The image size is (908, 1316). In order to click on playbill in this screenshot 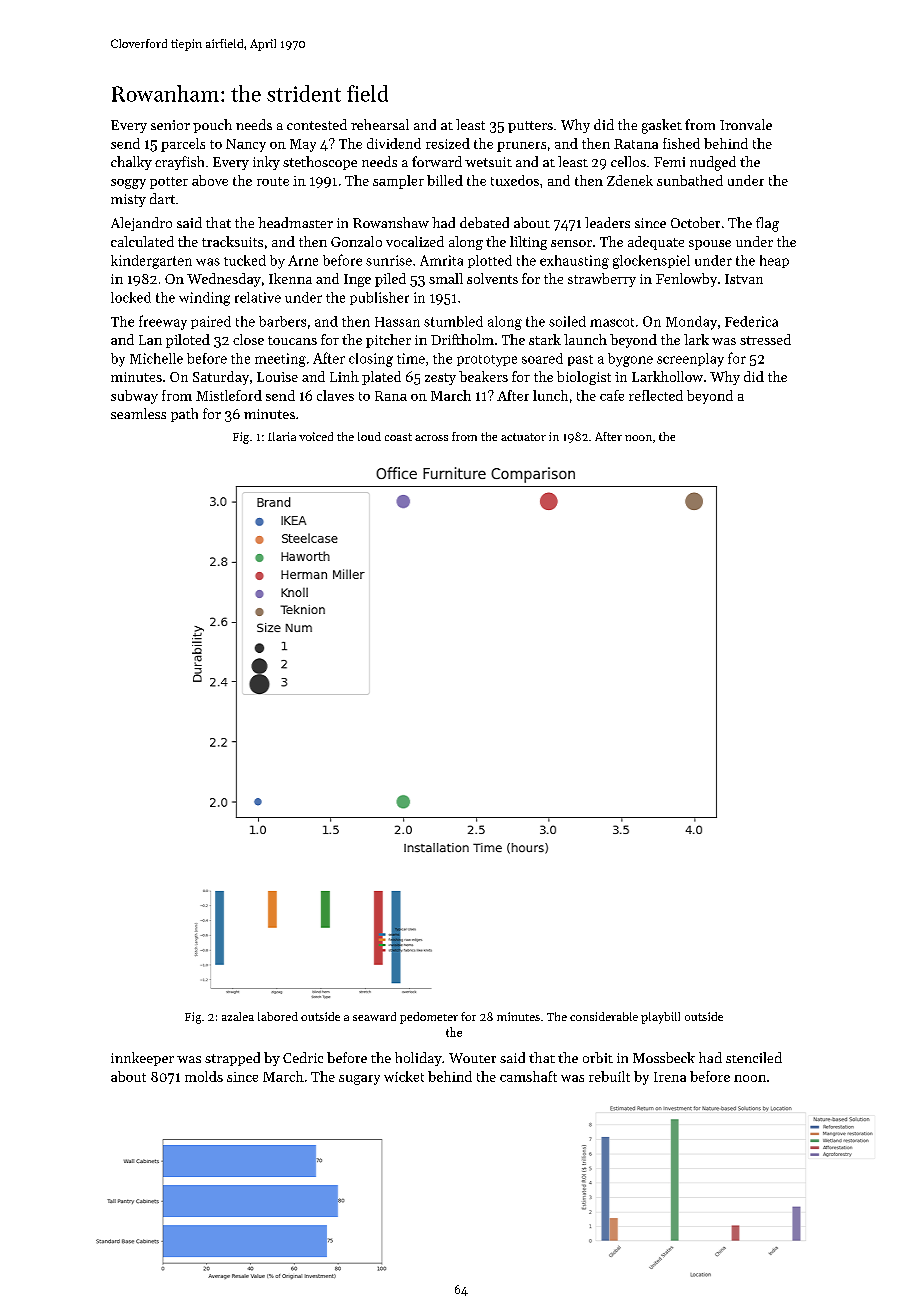, I will do `click(660, 1018)`.
